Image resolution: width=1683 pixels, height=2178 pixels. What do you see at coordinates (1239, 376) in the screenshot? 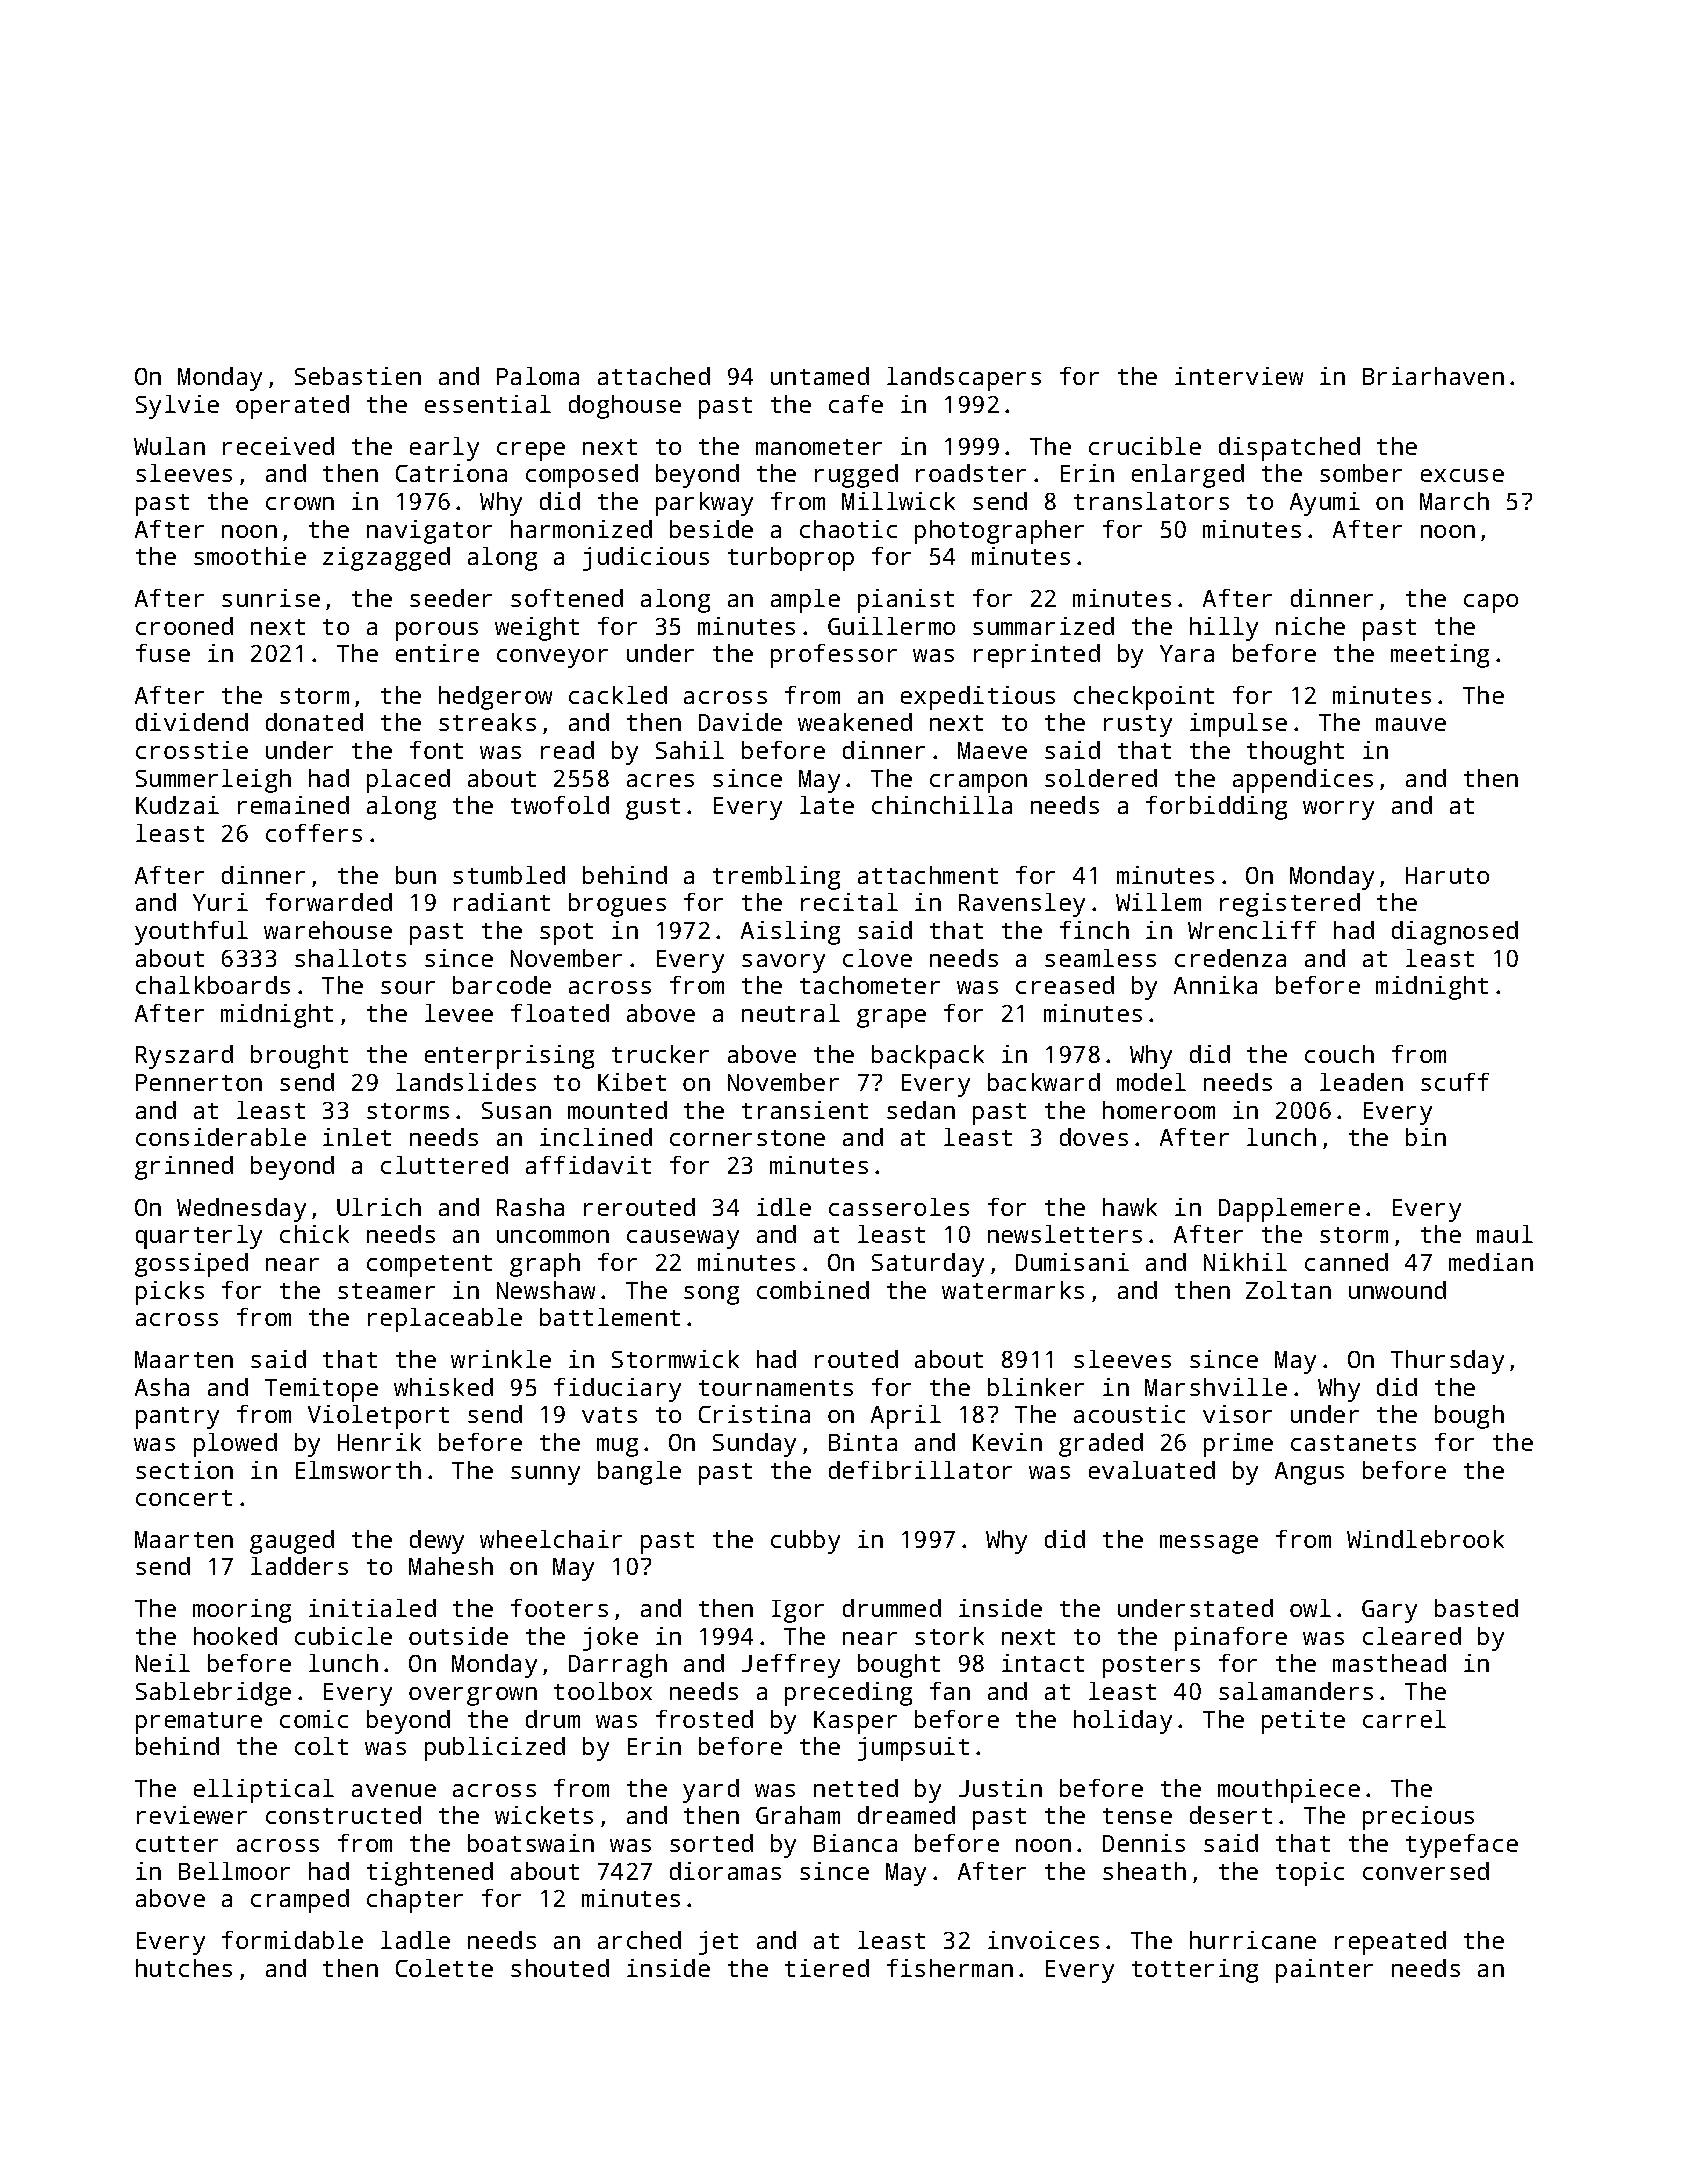
I see `interview` at bounding box center [1239, 376].
